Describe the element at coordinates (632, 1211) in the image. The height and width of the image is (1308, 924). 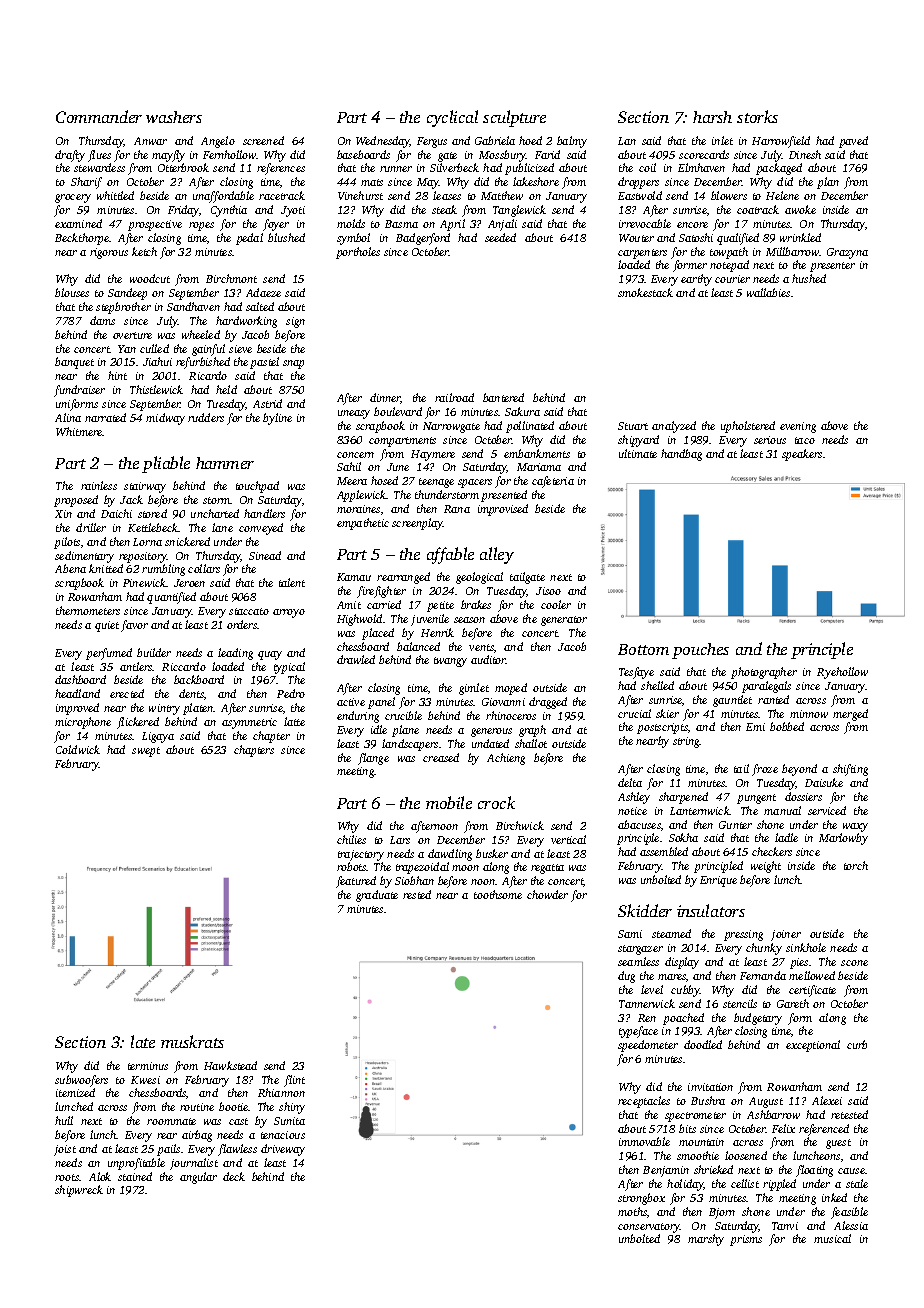
I see `moths` at that location.
